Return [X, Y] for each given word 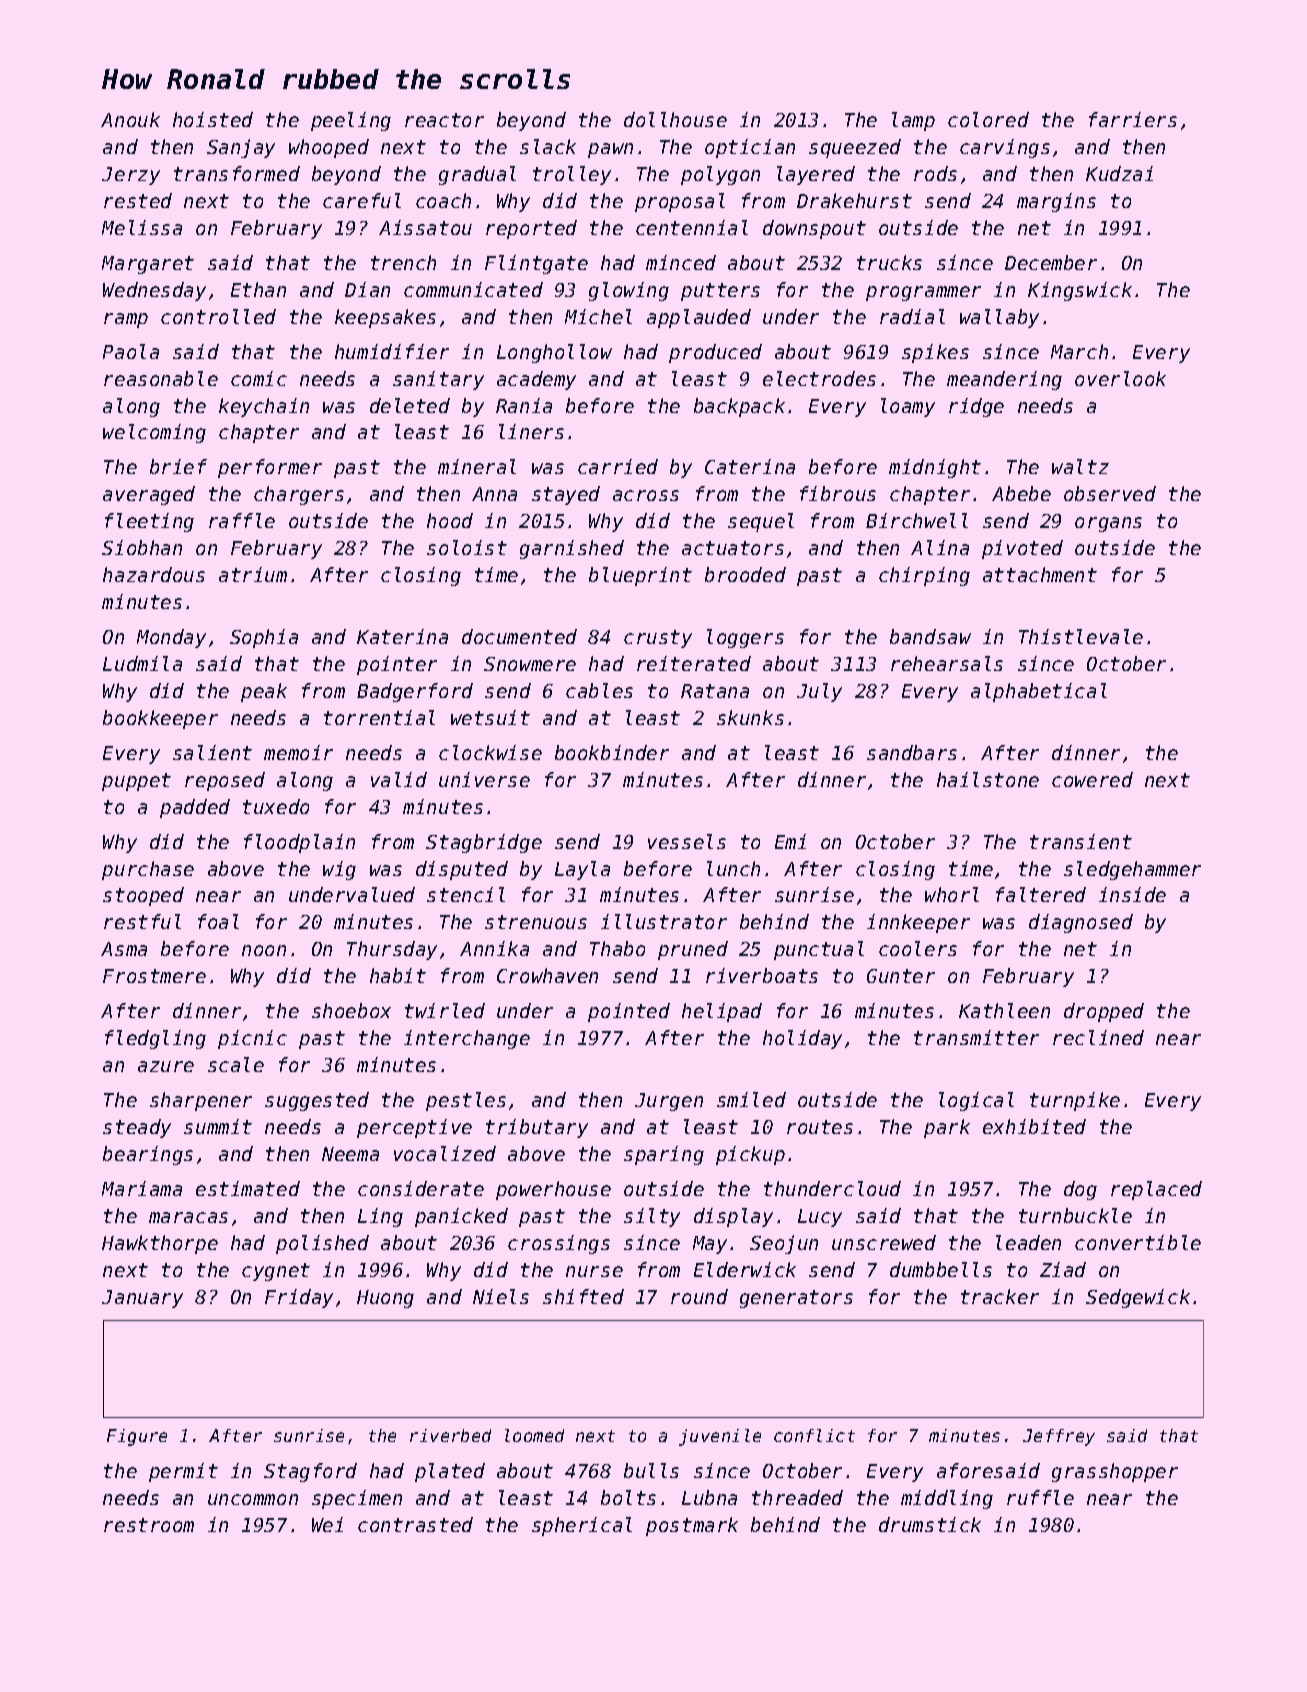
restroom [149, 1525]
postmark [692, 1526]
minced [681, 262]
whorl [952, 894]
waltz [1080, 466]
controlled [218, 316]
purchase [148, 870]
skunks [750, 717]
